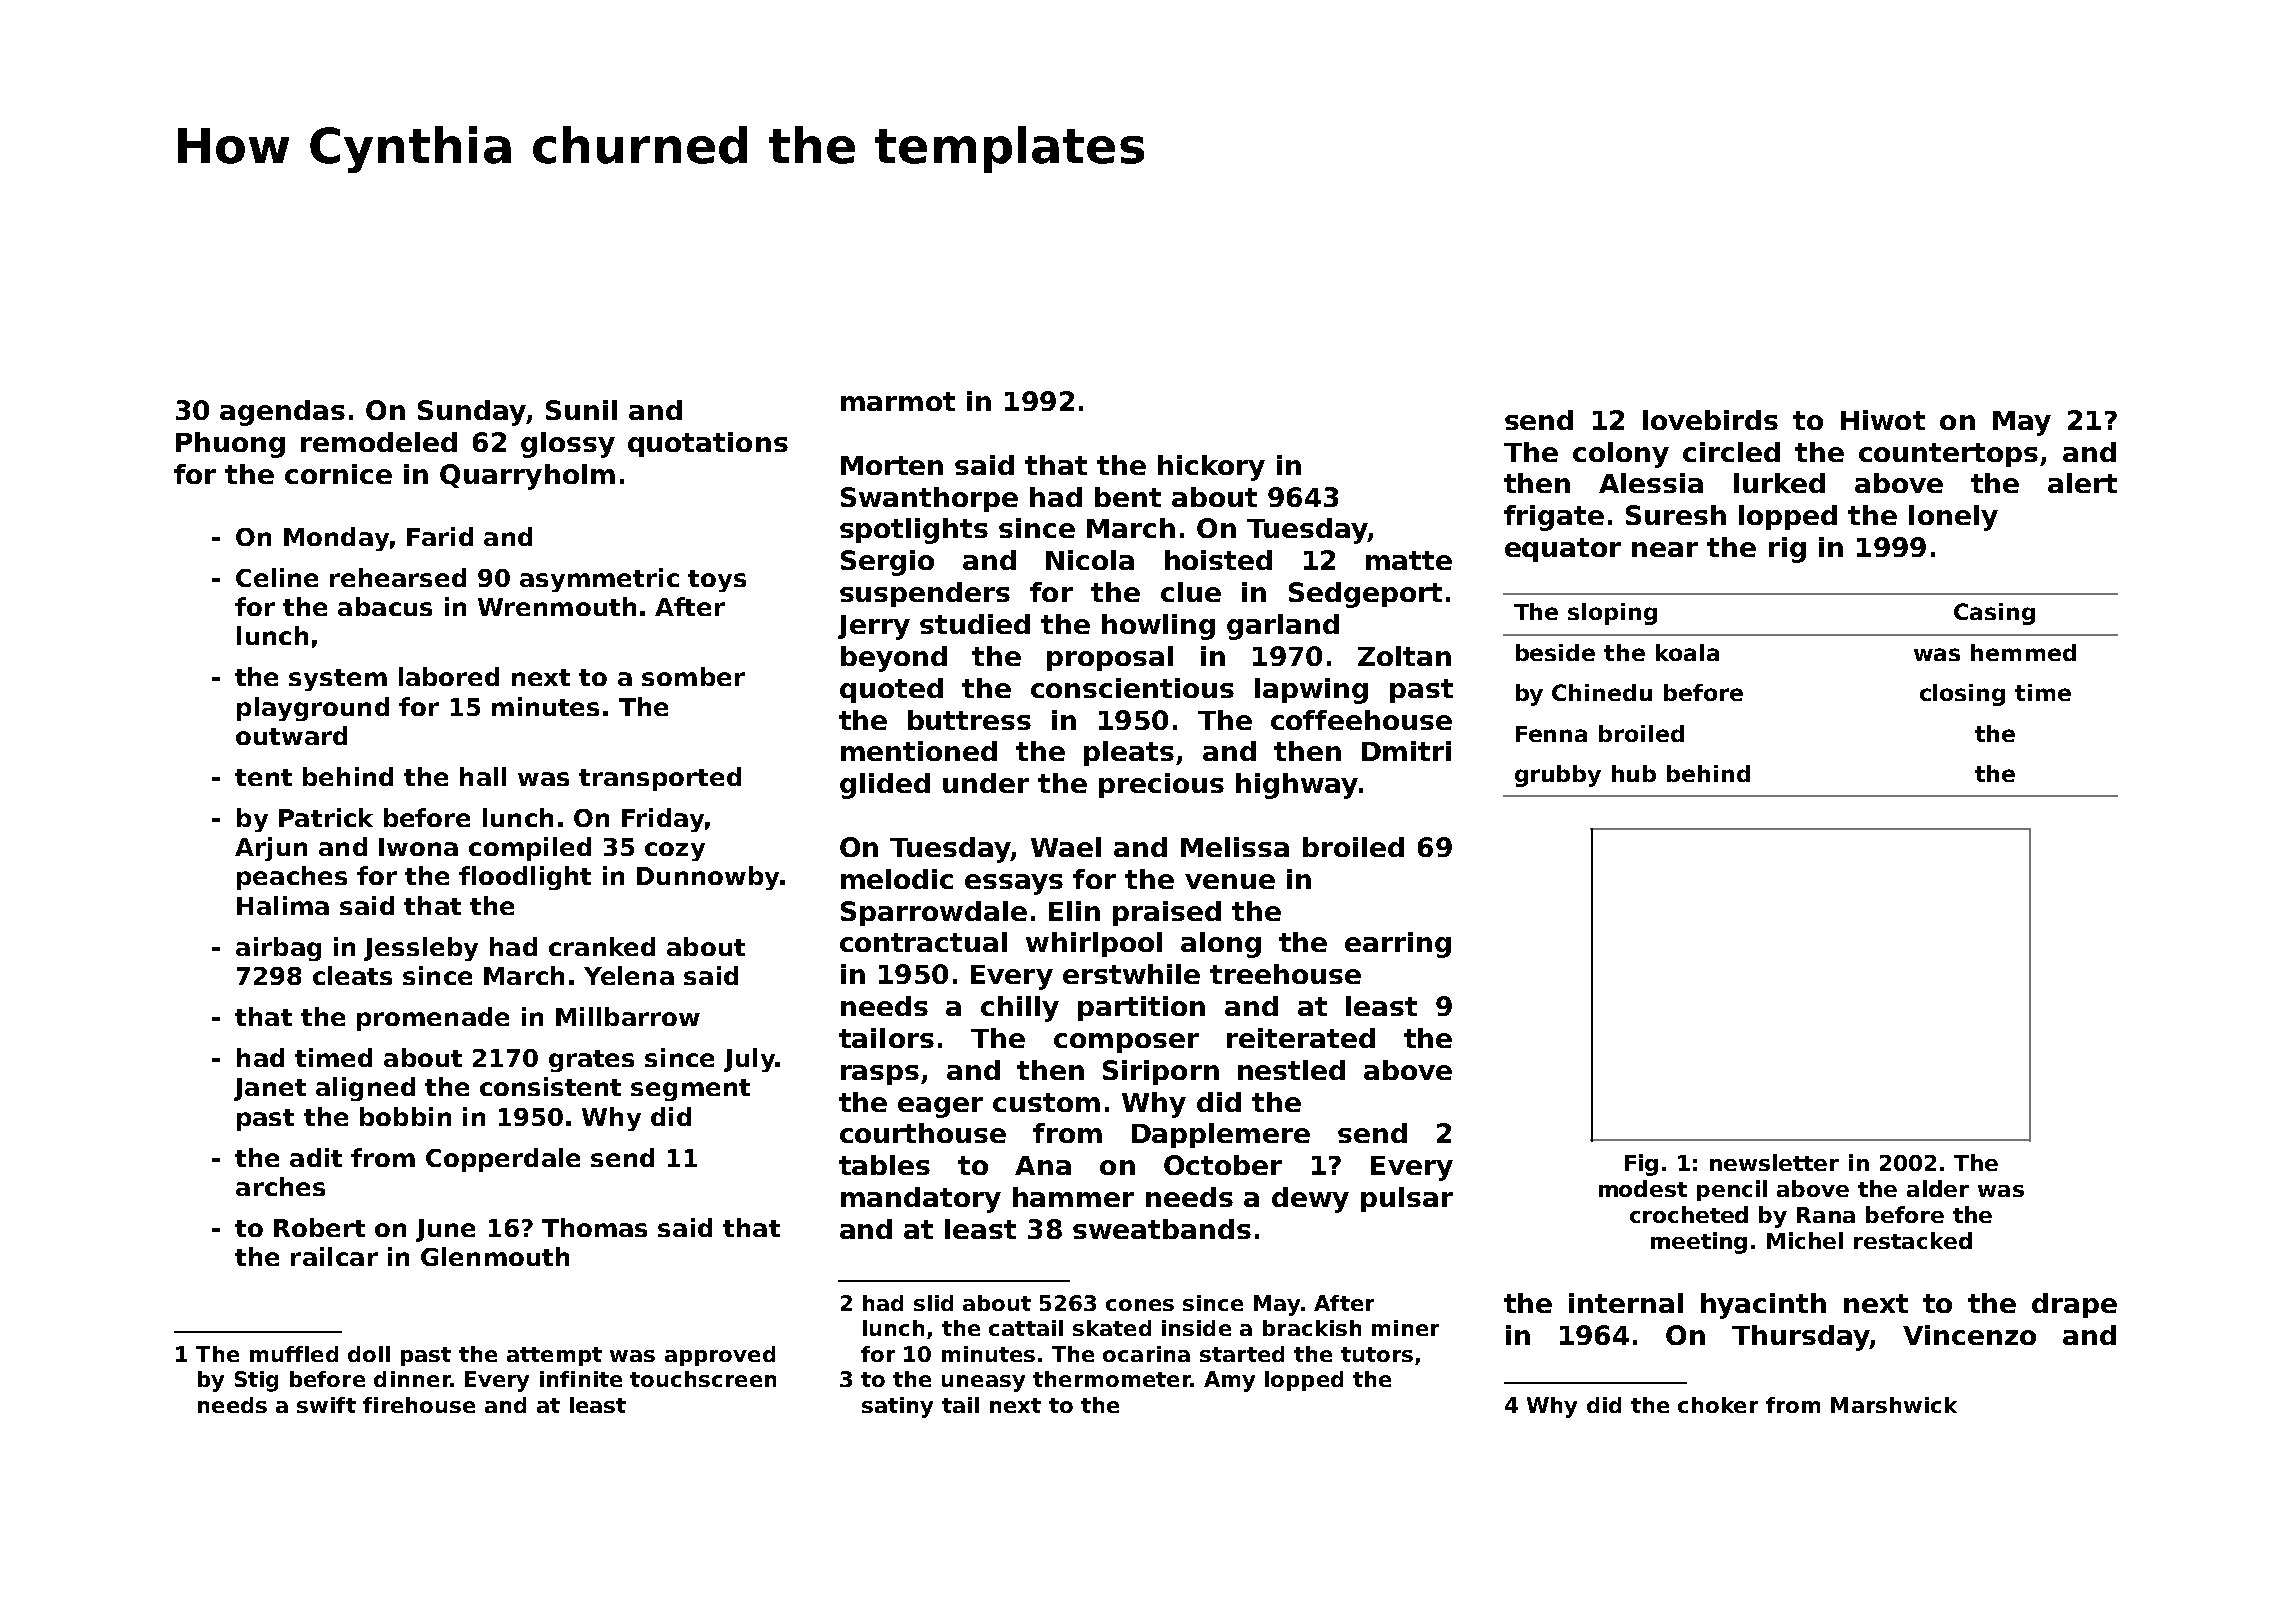 The height and width of the document is (1620, 2292). Describe the element at coordinates (282, 413) in the document. I see `agendas` at that location.
